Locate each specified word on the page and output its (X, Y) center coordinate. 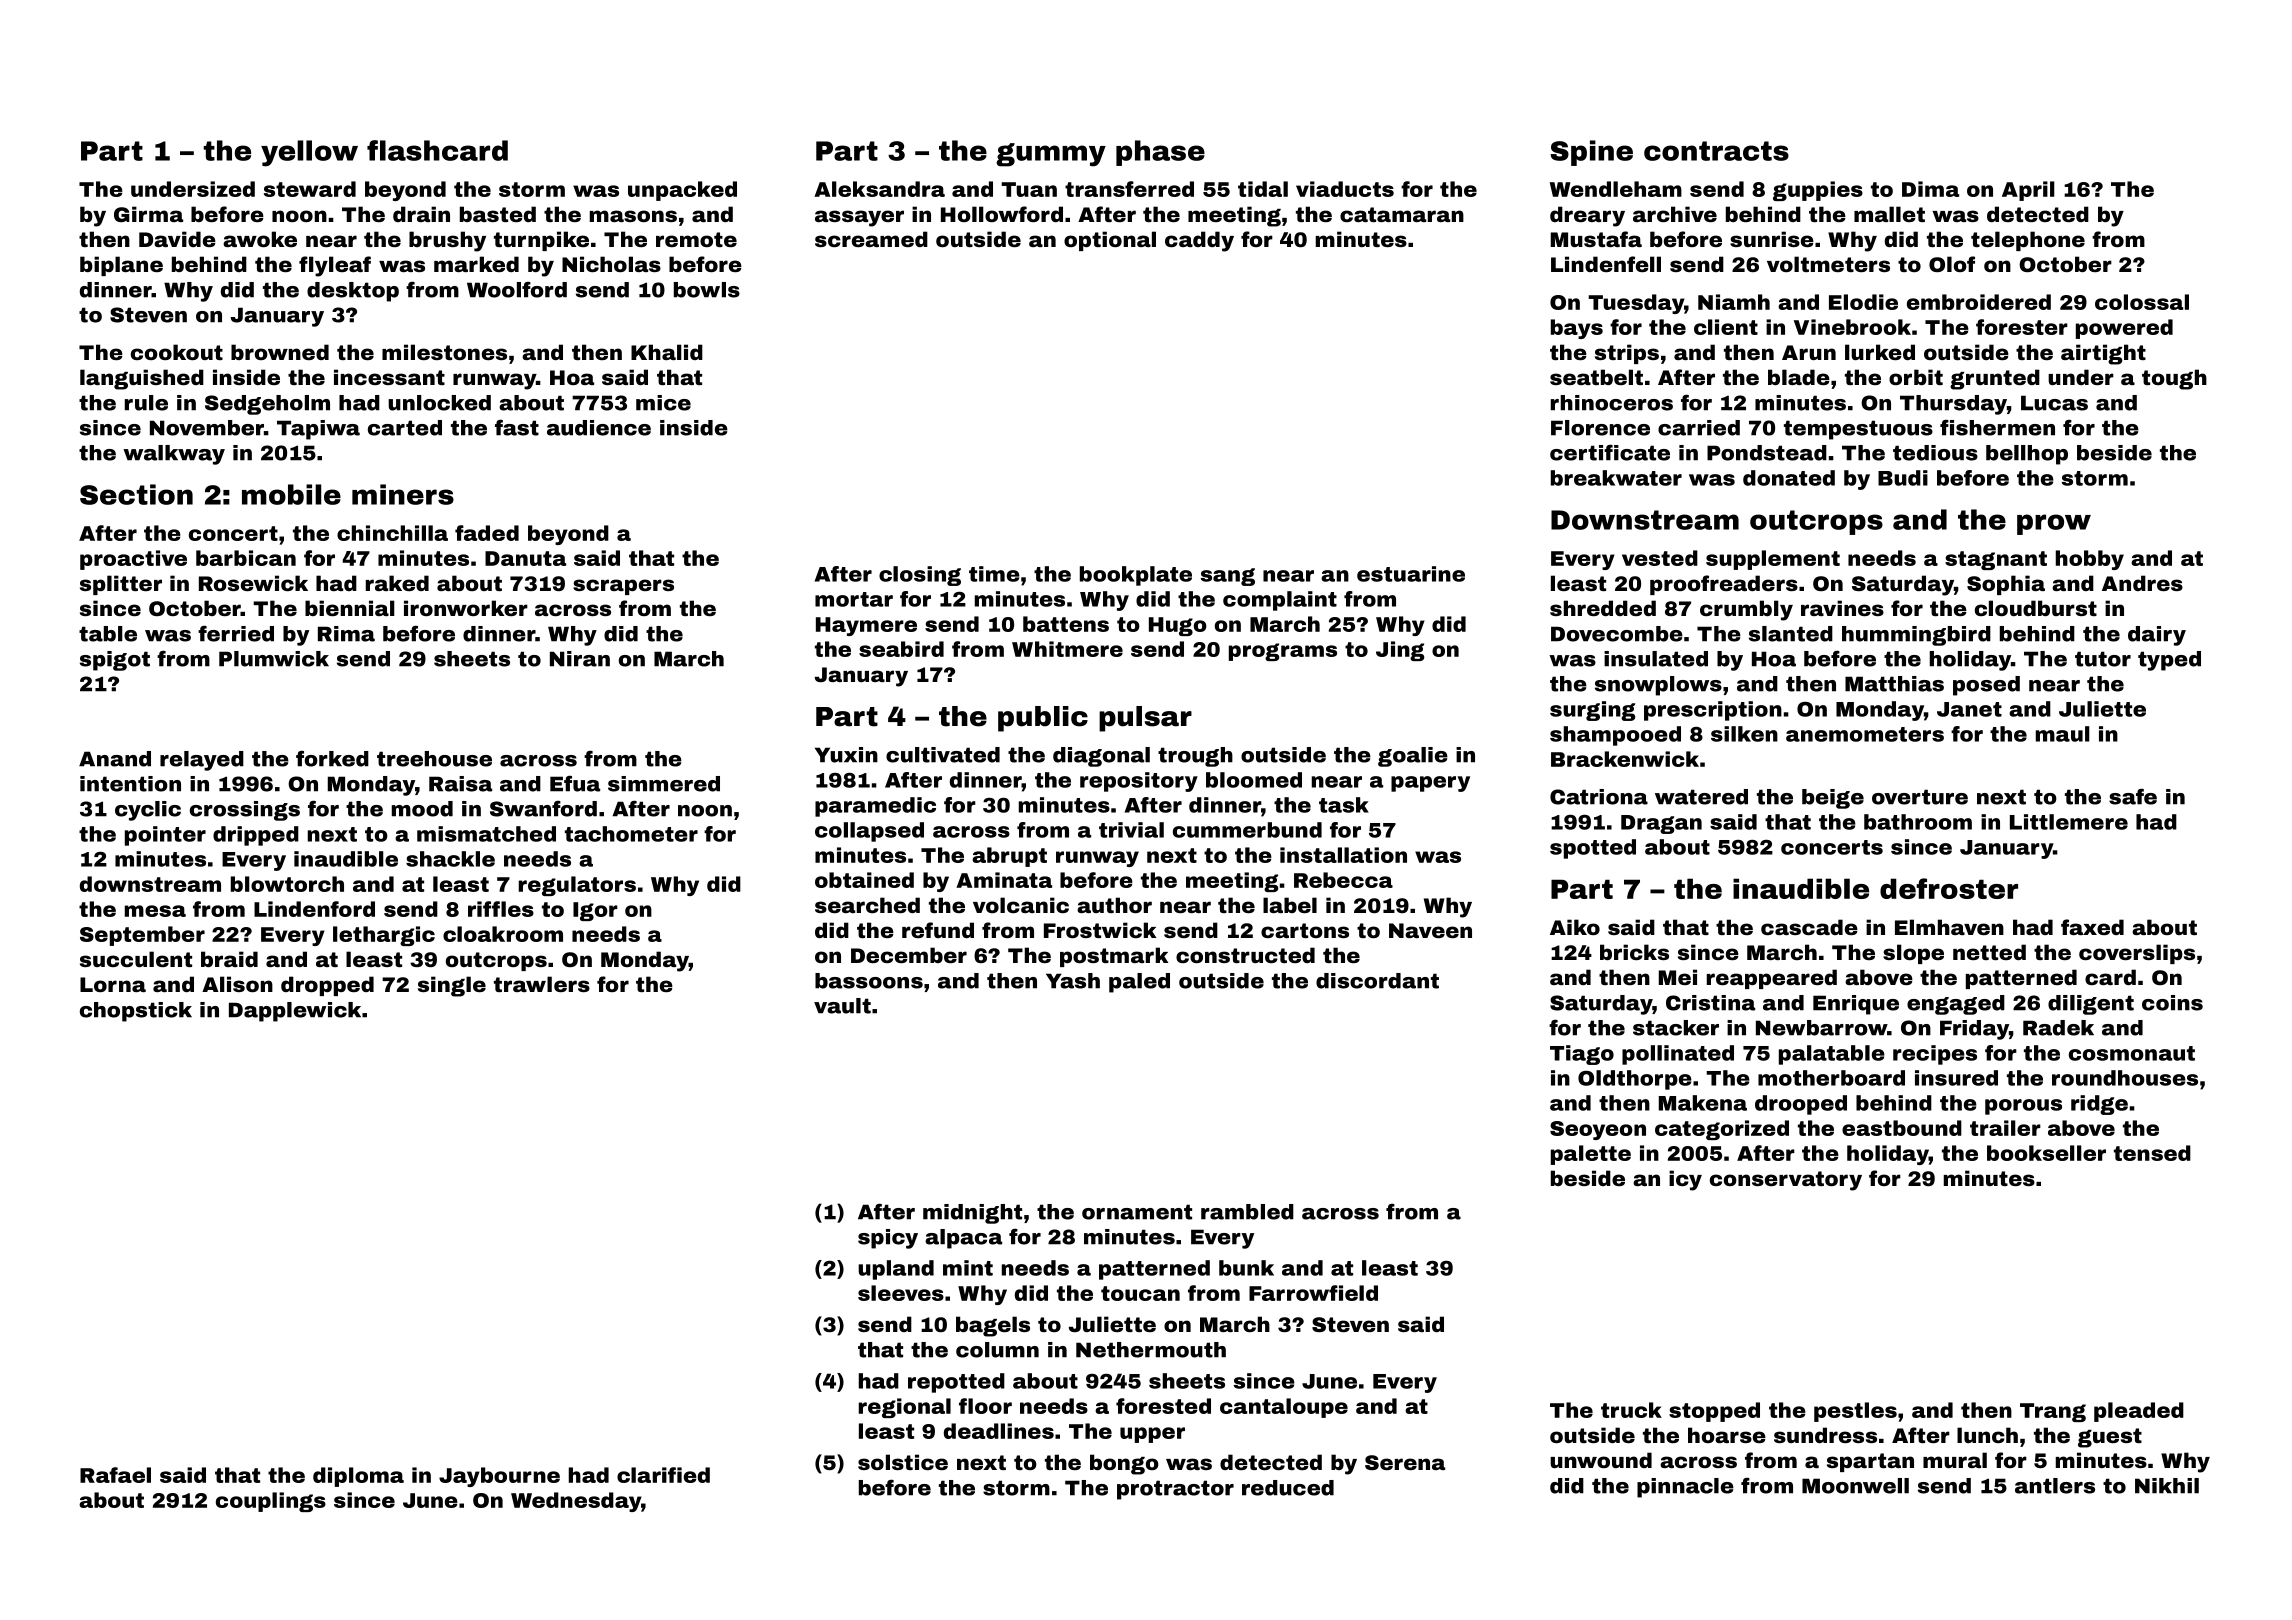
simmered (664, 784)
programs (1283, 652)
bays (1577, 329)
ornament (1137, 1212)
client (1726, 327)
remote (696, 239)
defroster (1949, 888)
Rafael (115, 1475)
